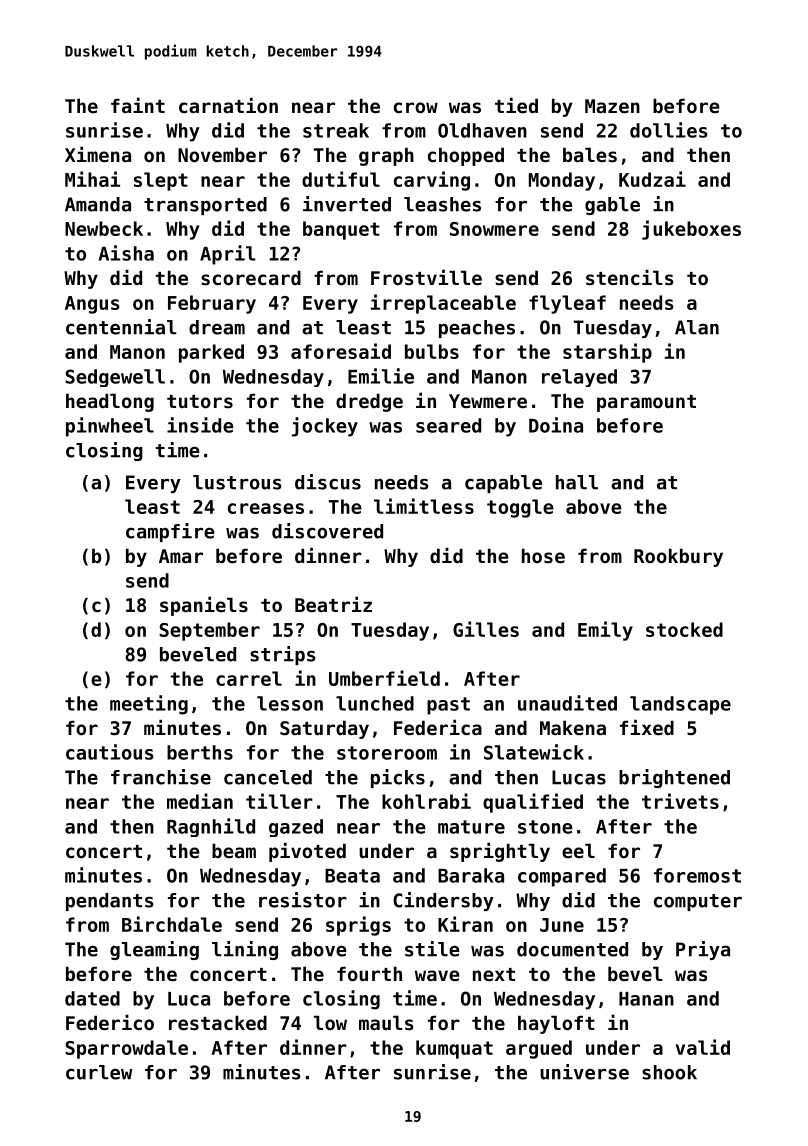 The width and height of the image is (808, 1146). Describe the element at coordinates (669, 1072) in the image. I see `shook` at that location.
